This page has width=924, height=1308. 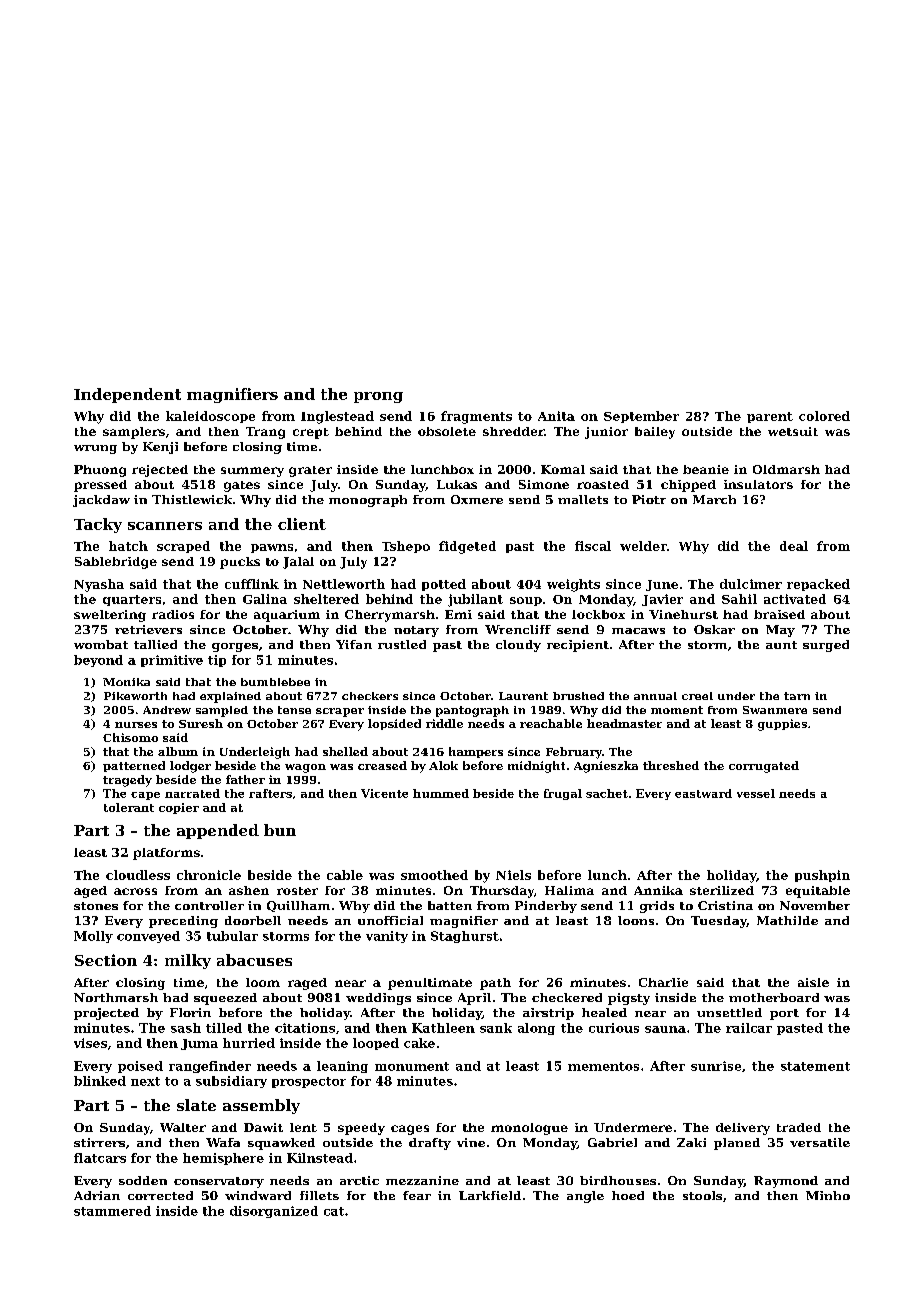 I want to click on shredder, so click(x=513, y=431).
